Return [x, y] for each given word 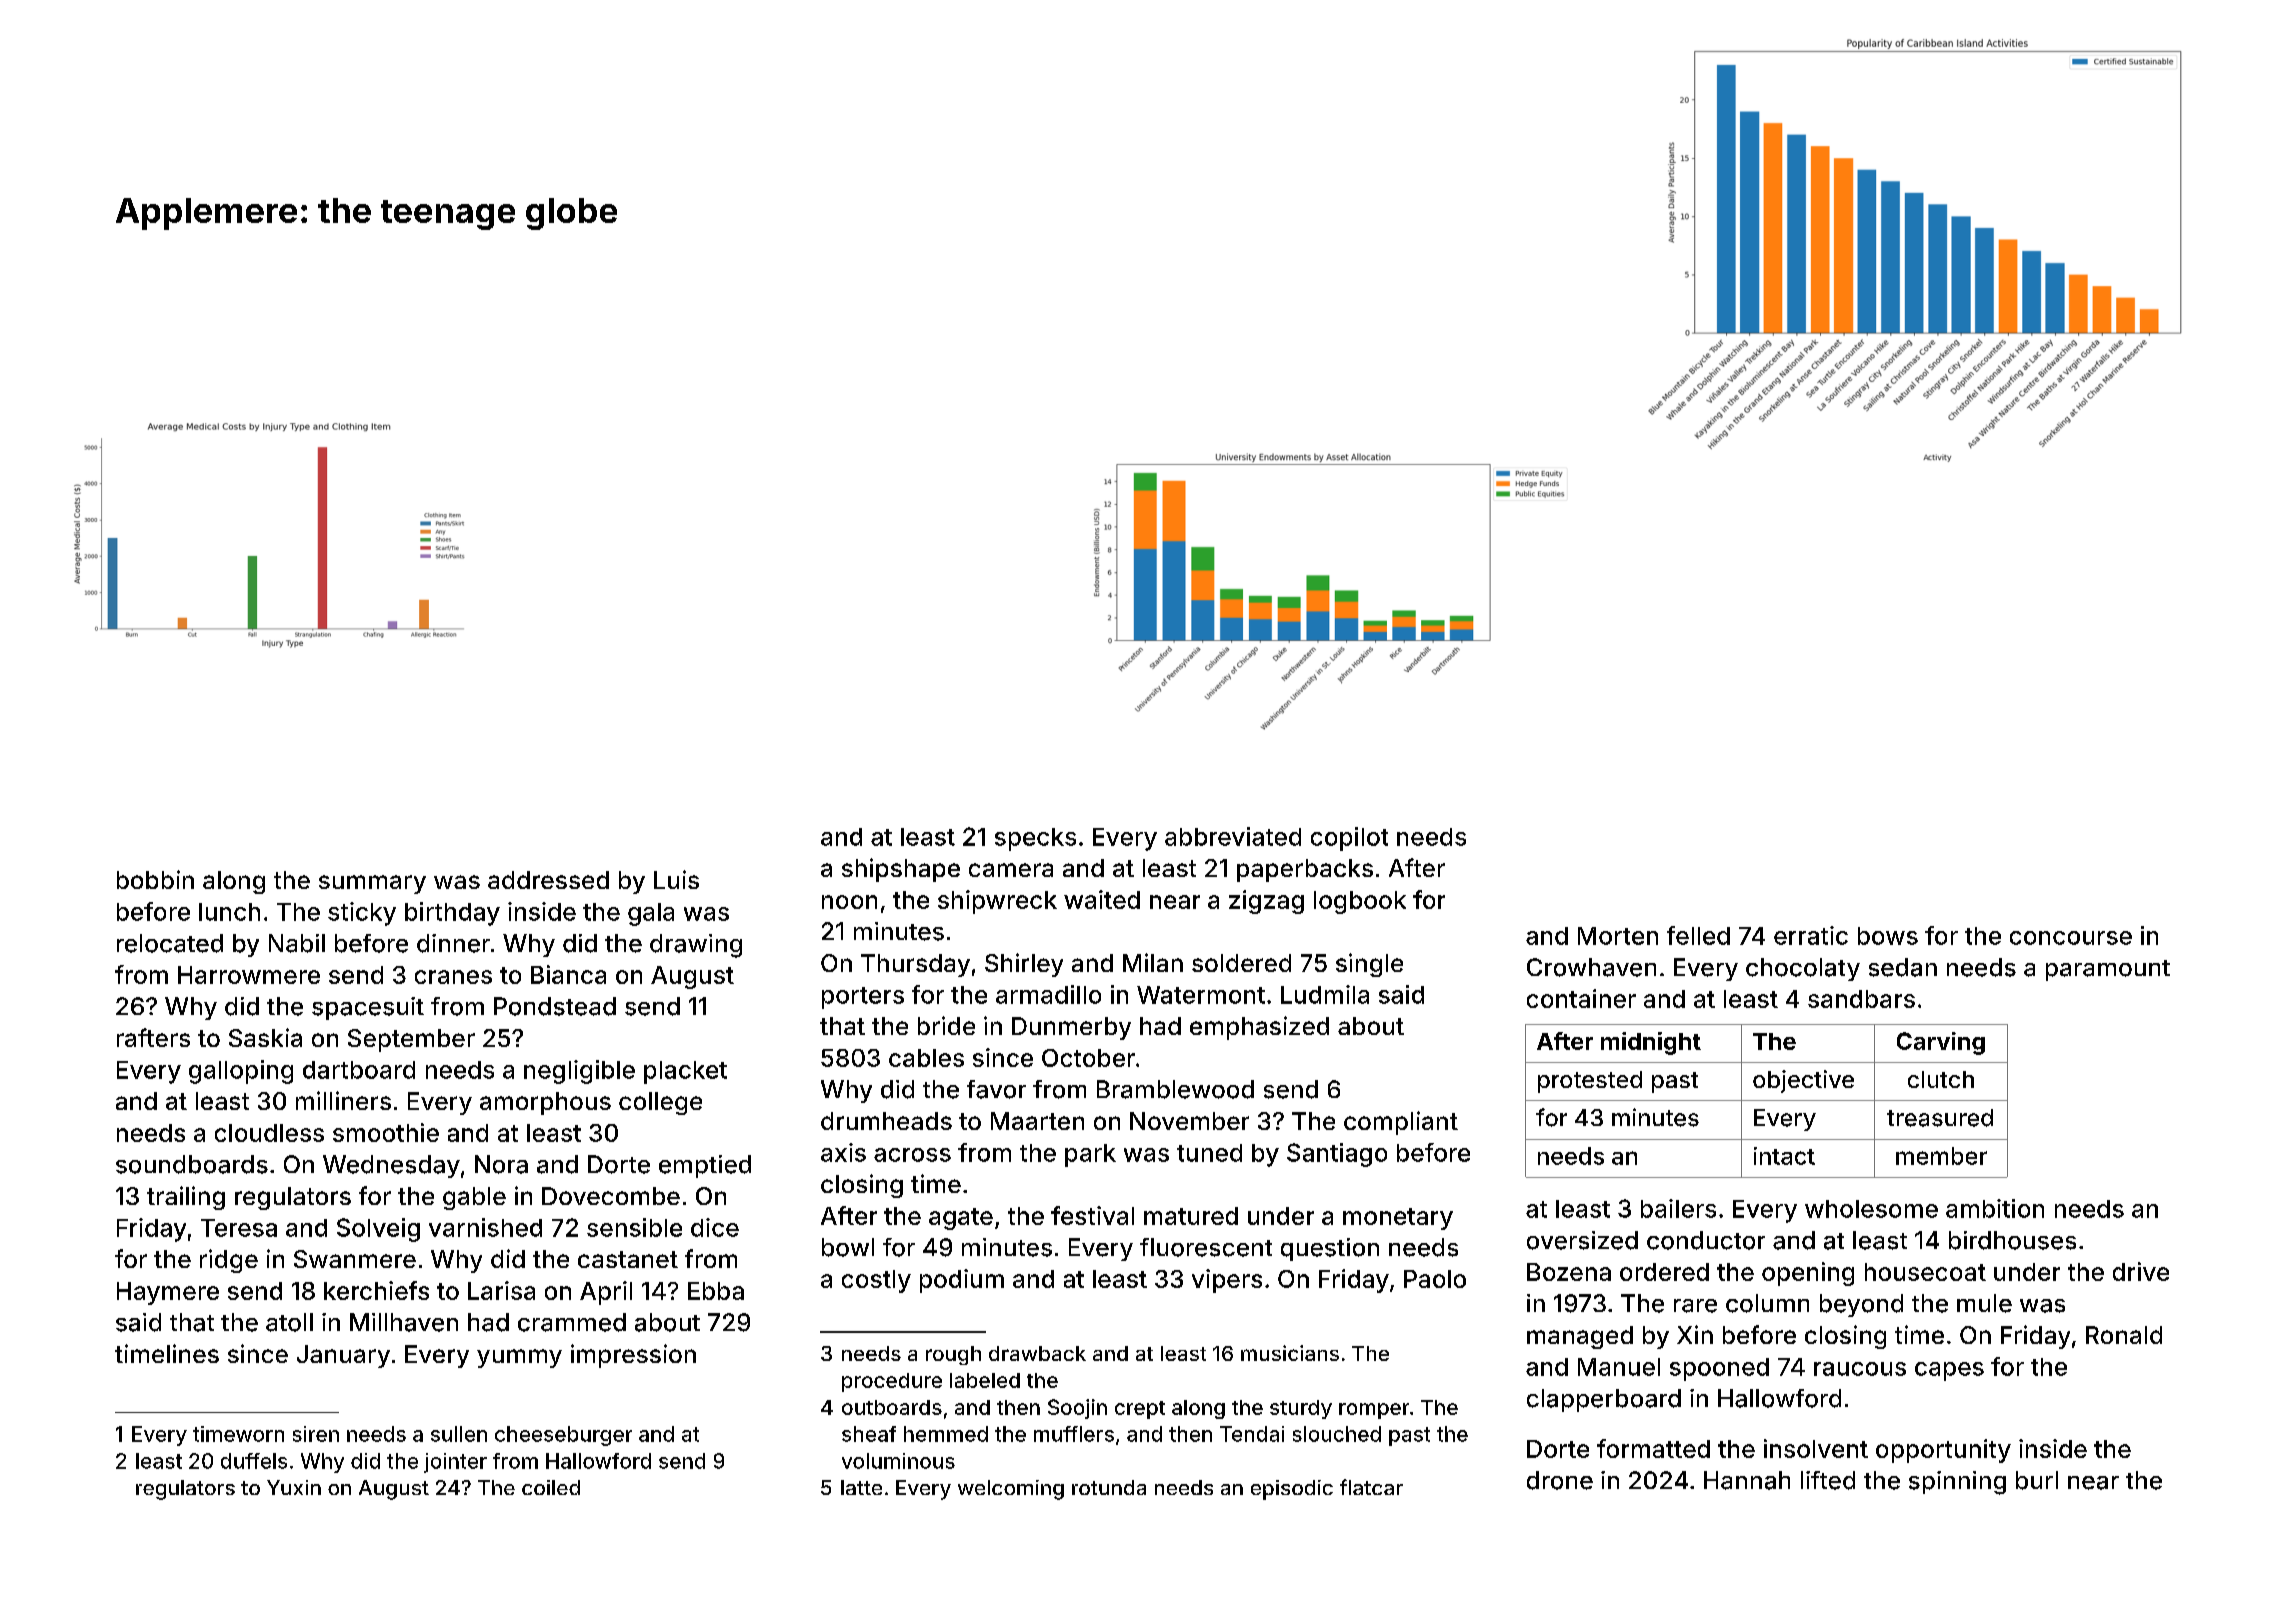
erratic [1811, 935]
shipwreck [997, 902]
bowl [848, 1247]
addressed [548, 880]
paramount [2108, 970]
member [1941, 1156]
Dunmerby [1071, 1028]
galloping [241, 1072]
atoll [289, 1322]
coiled [551, 1487]
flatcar [1371, 1487]
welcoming [1011, 1490]
